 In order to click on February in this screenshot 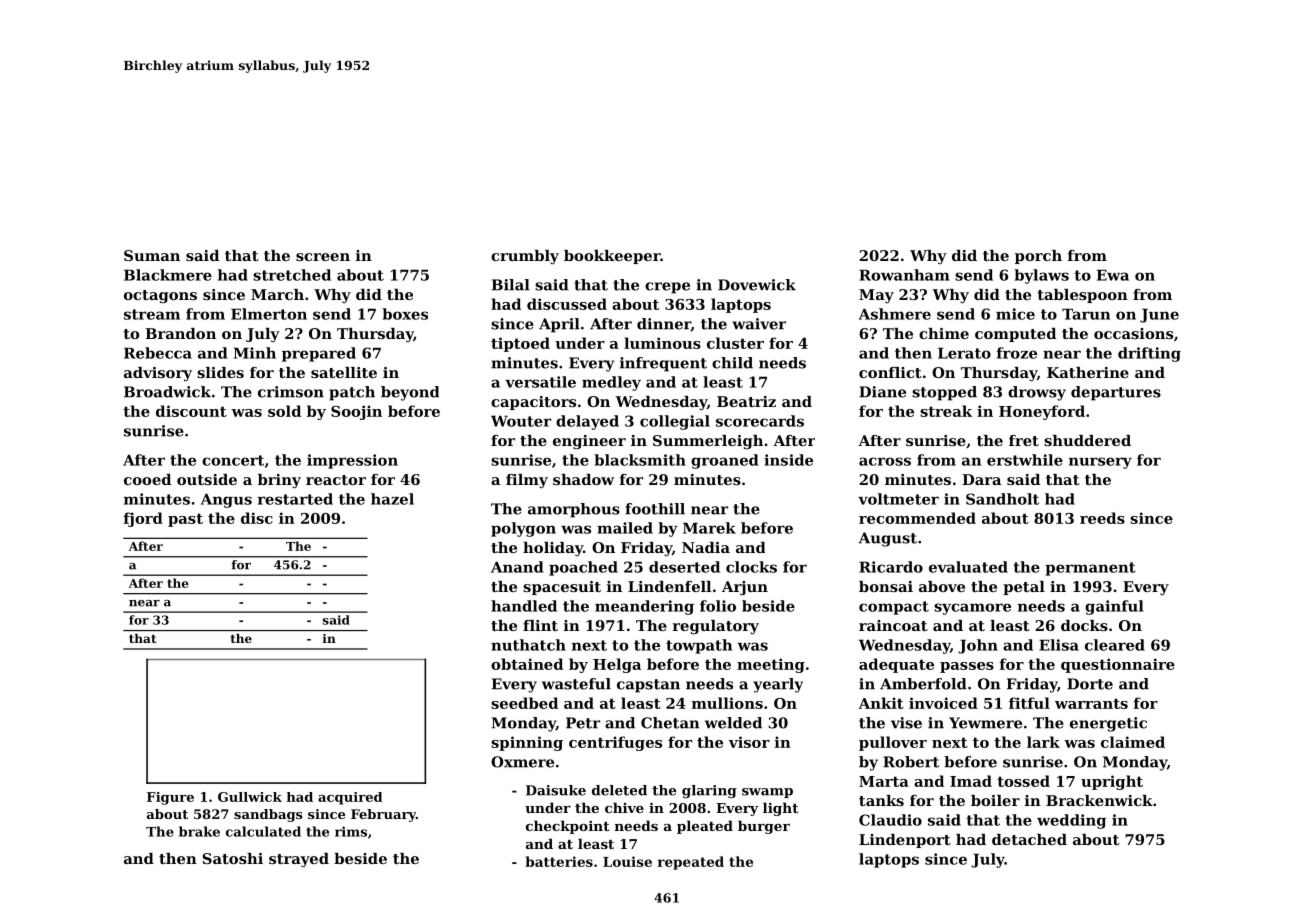, I will do `click(383, 815)`.
